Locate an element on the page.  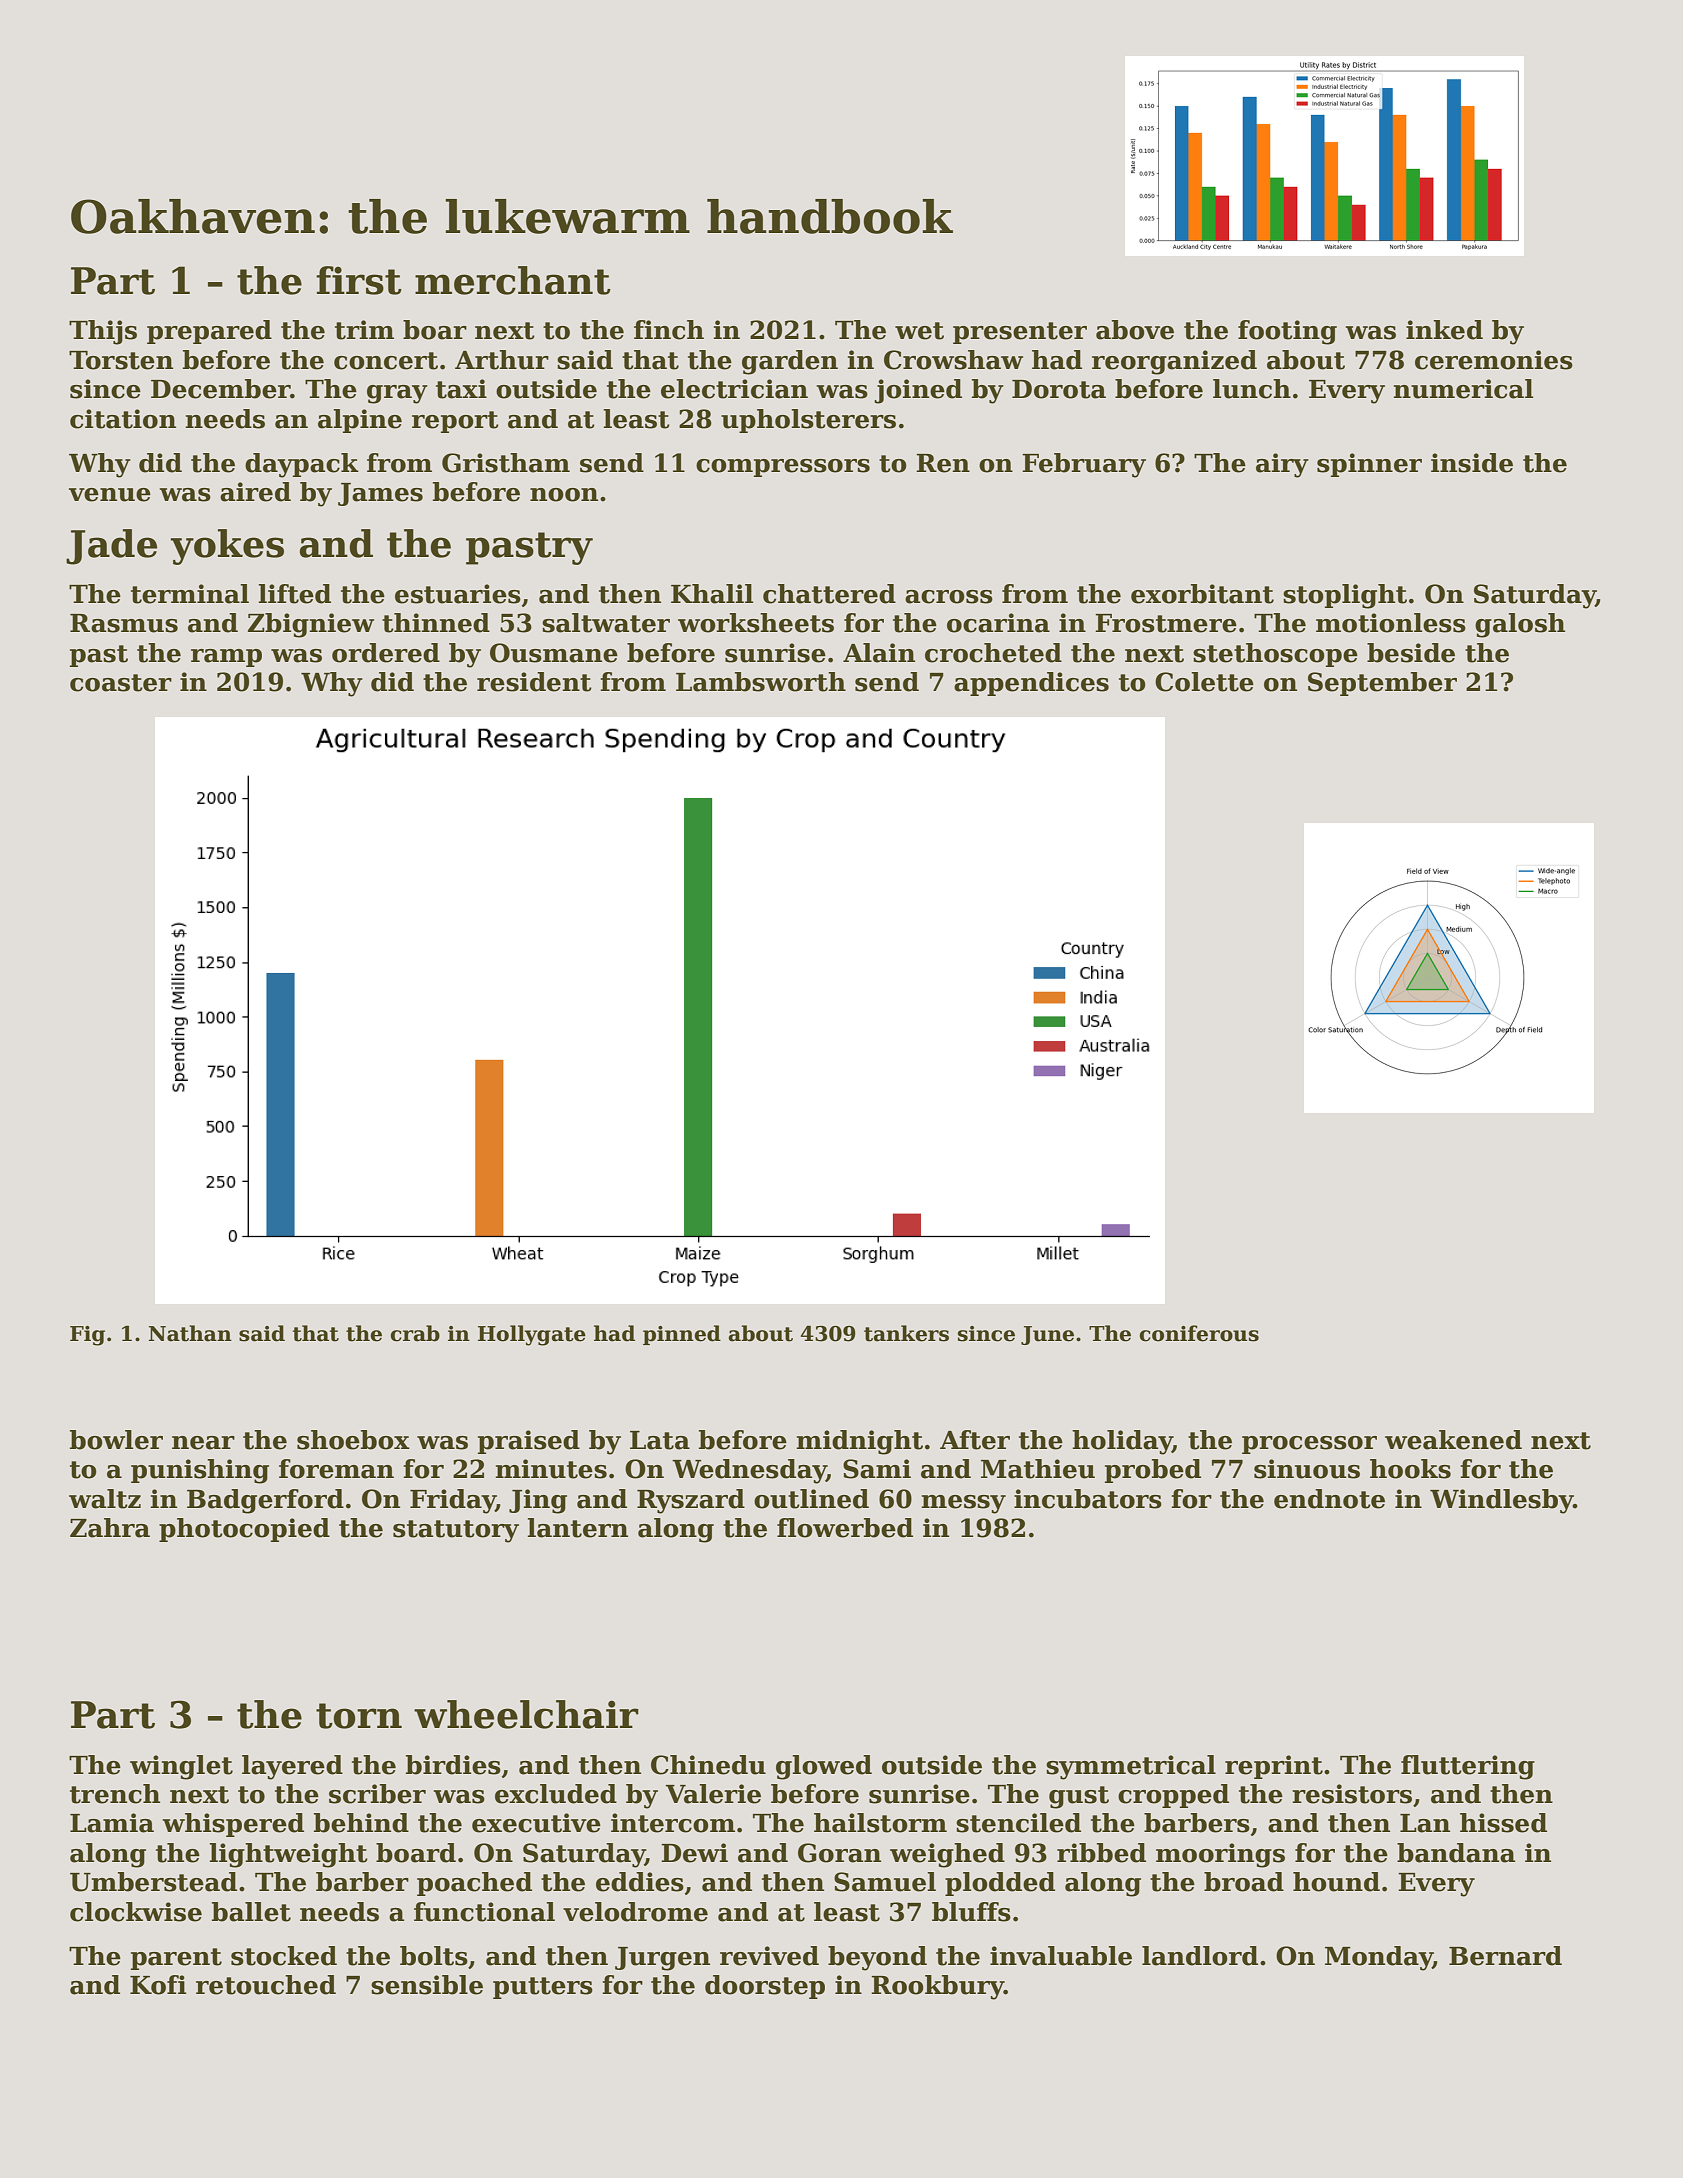
glowed is located at coordinates (824, 1767).
